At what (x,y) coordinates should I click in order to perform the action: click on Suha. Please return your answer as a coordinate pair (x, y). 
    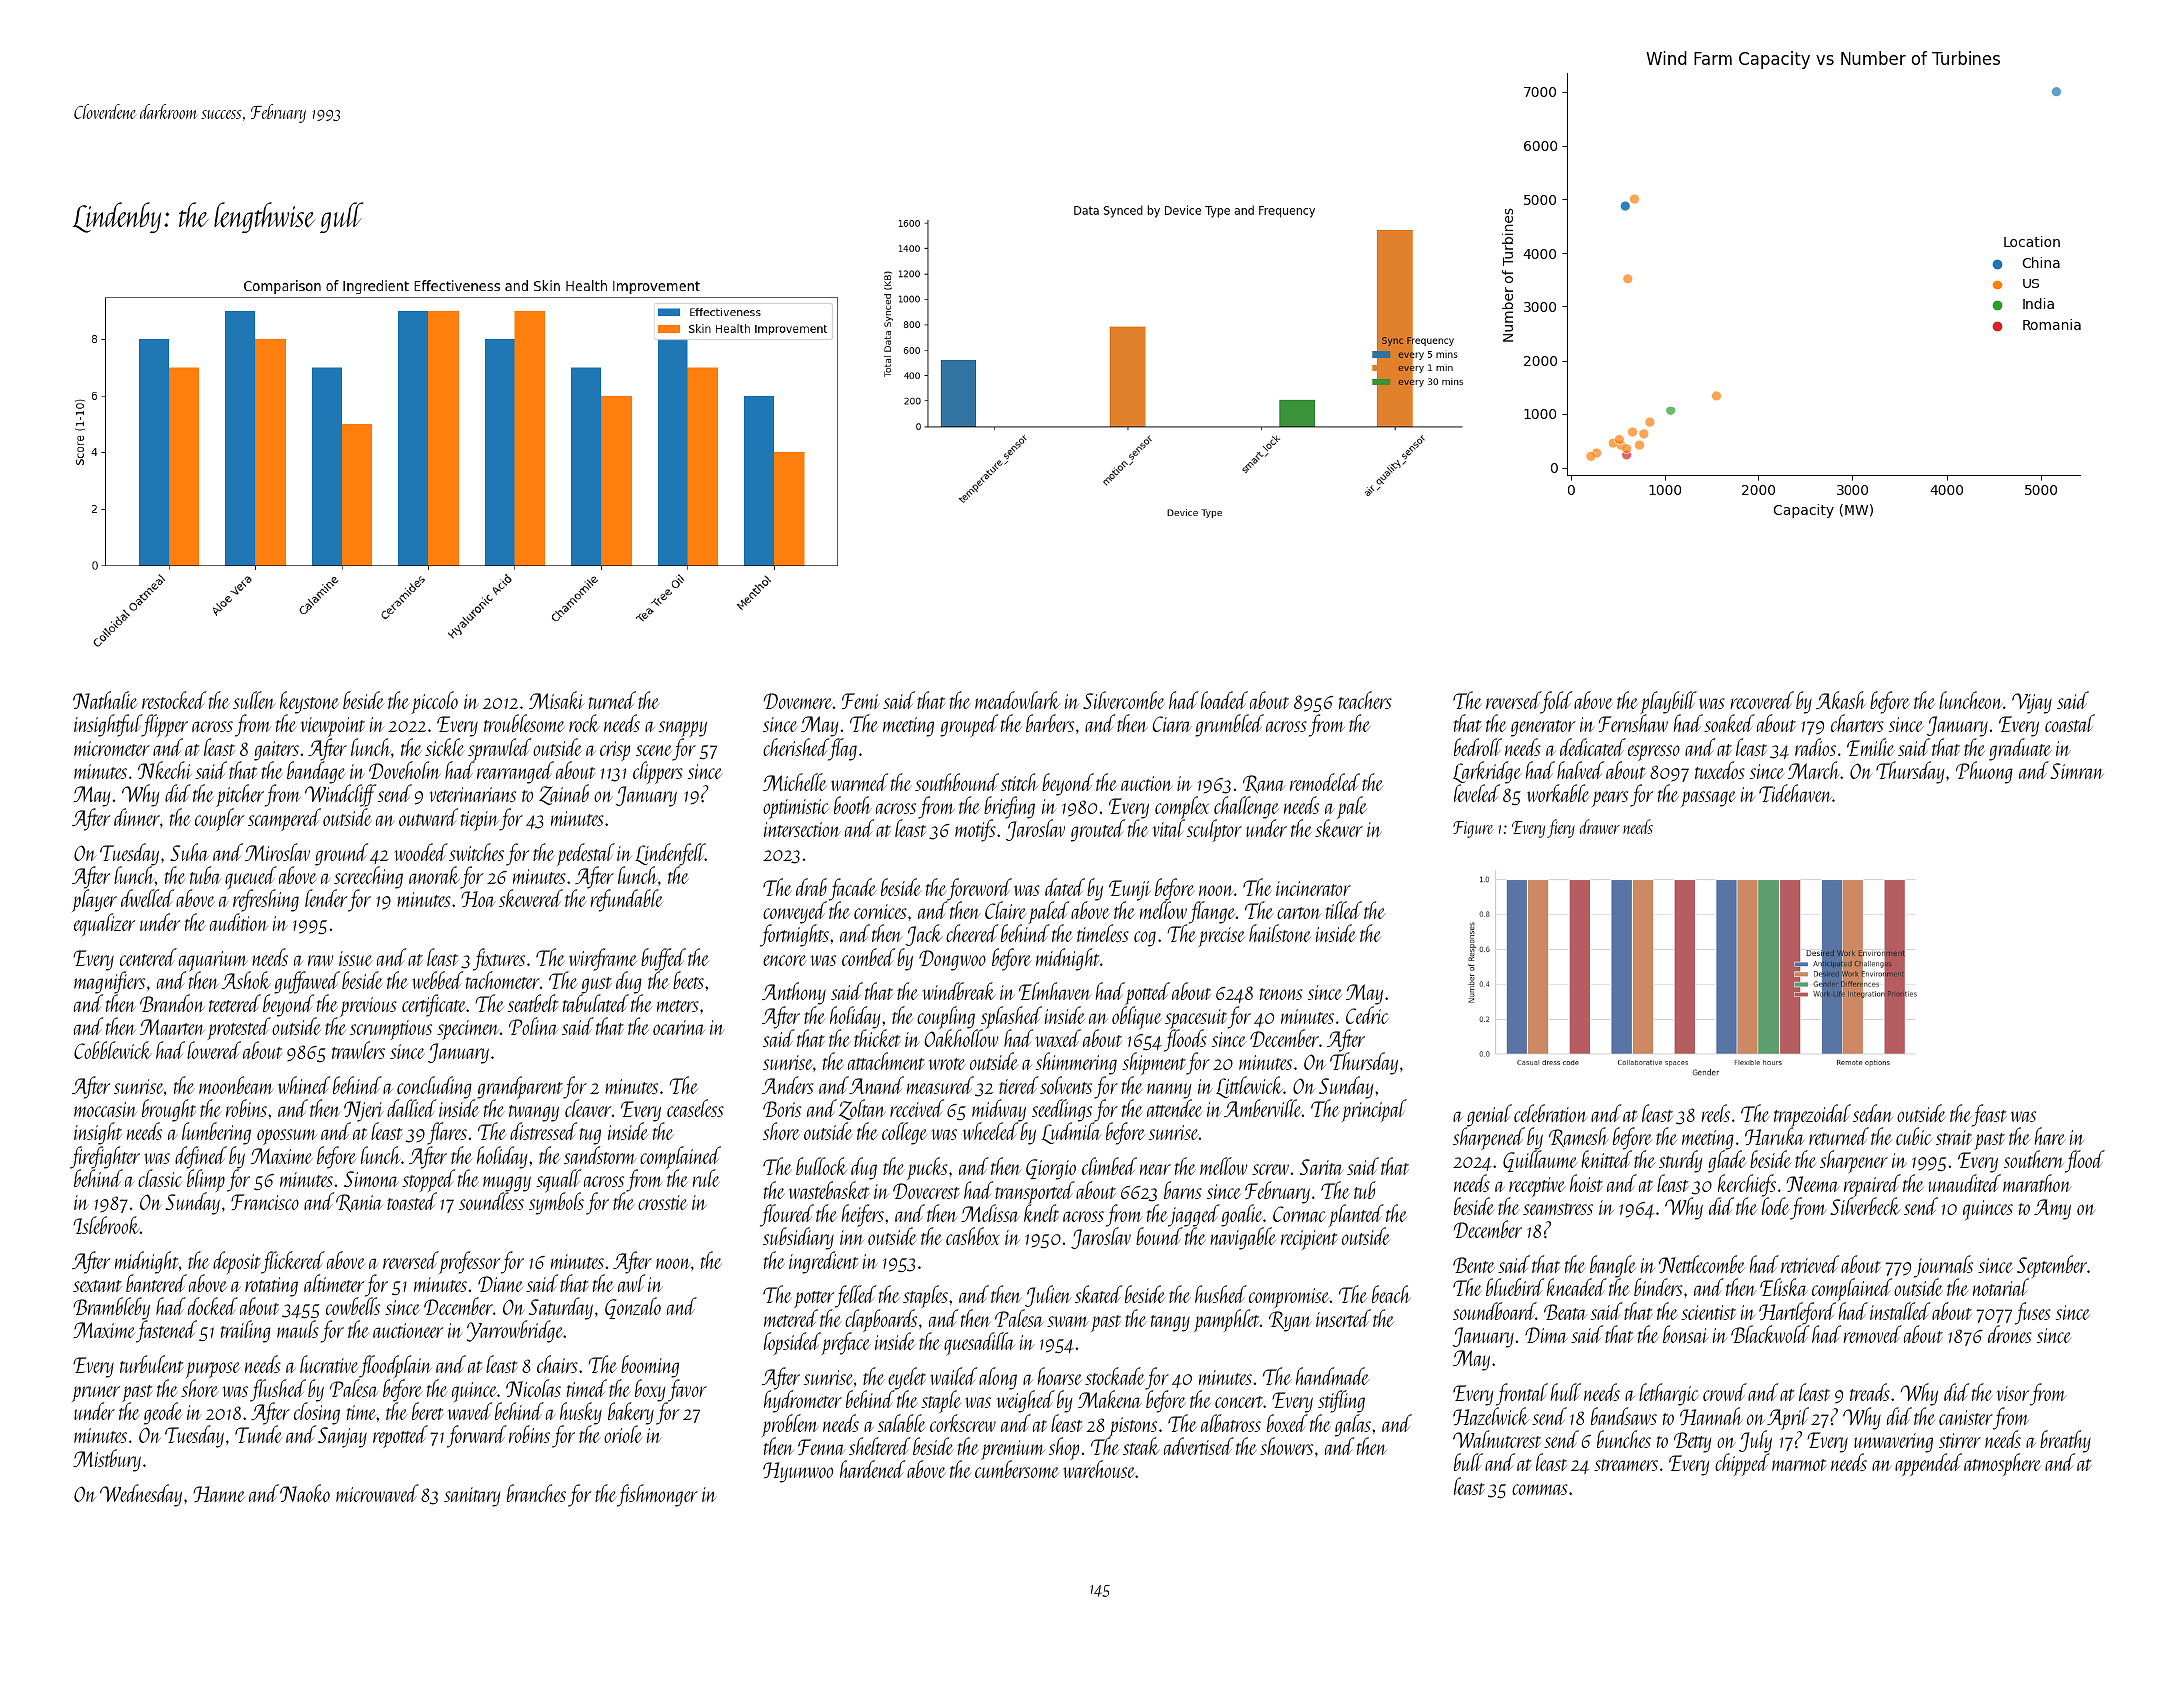
    Looking at the image, I should click on (189, 852).
